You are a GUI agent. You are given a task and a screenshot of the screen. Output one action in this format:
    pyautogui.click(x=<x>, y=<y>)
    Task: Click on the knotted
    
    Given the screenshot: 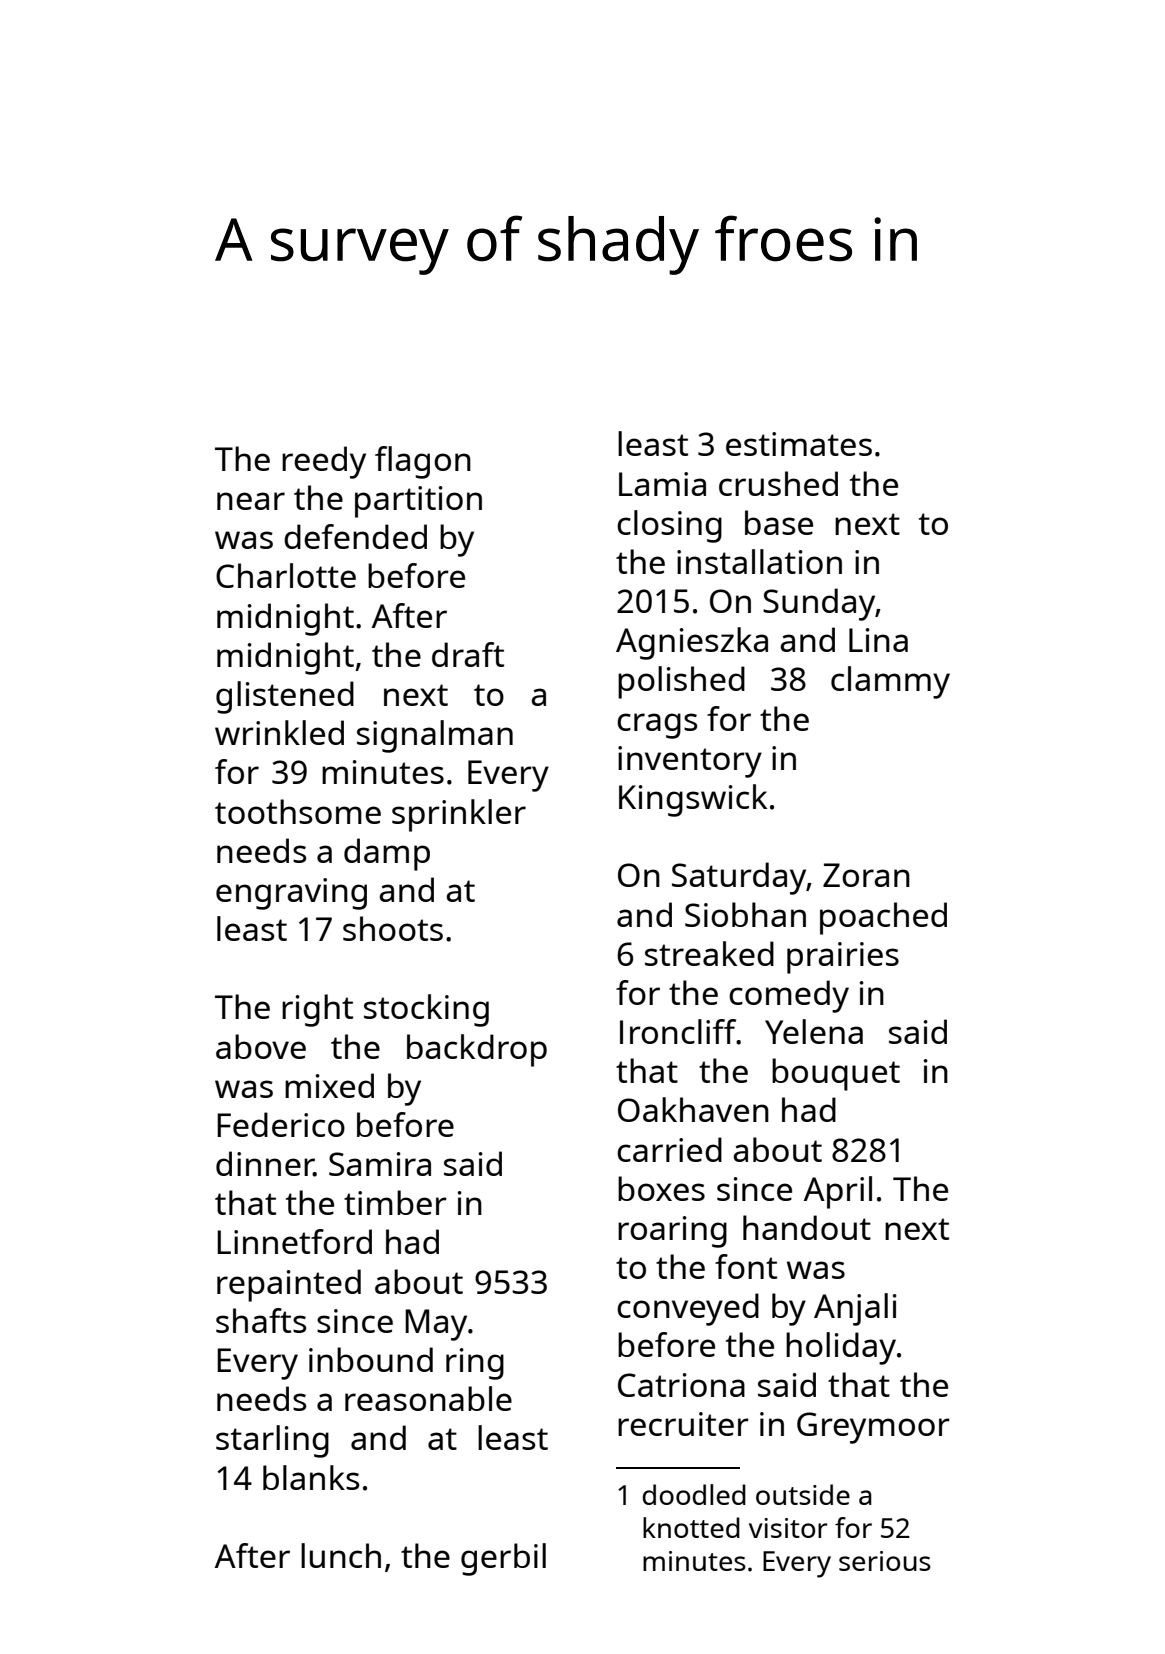 What is the action you would take?
    pyautogui.click(x=691, y=1527)
